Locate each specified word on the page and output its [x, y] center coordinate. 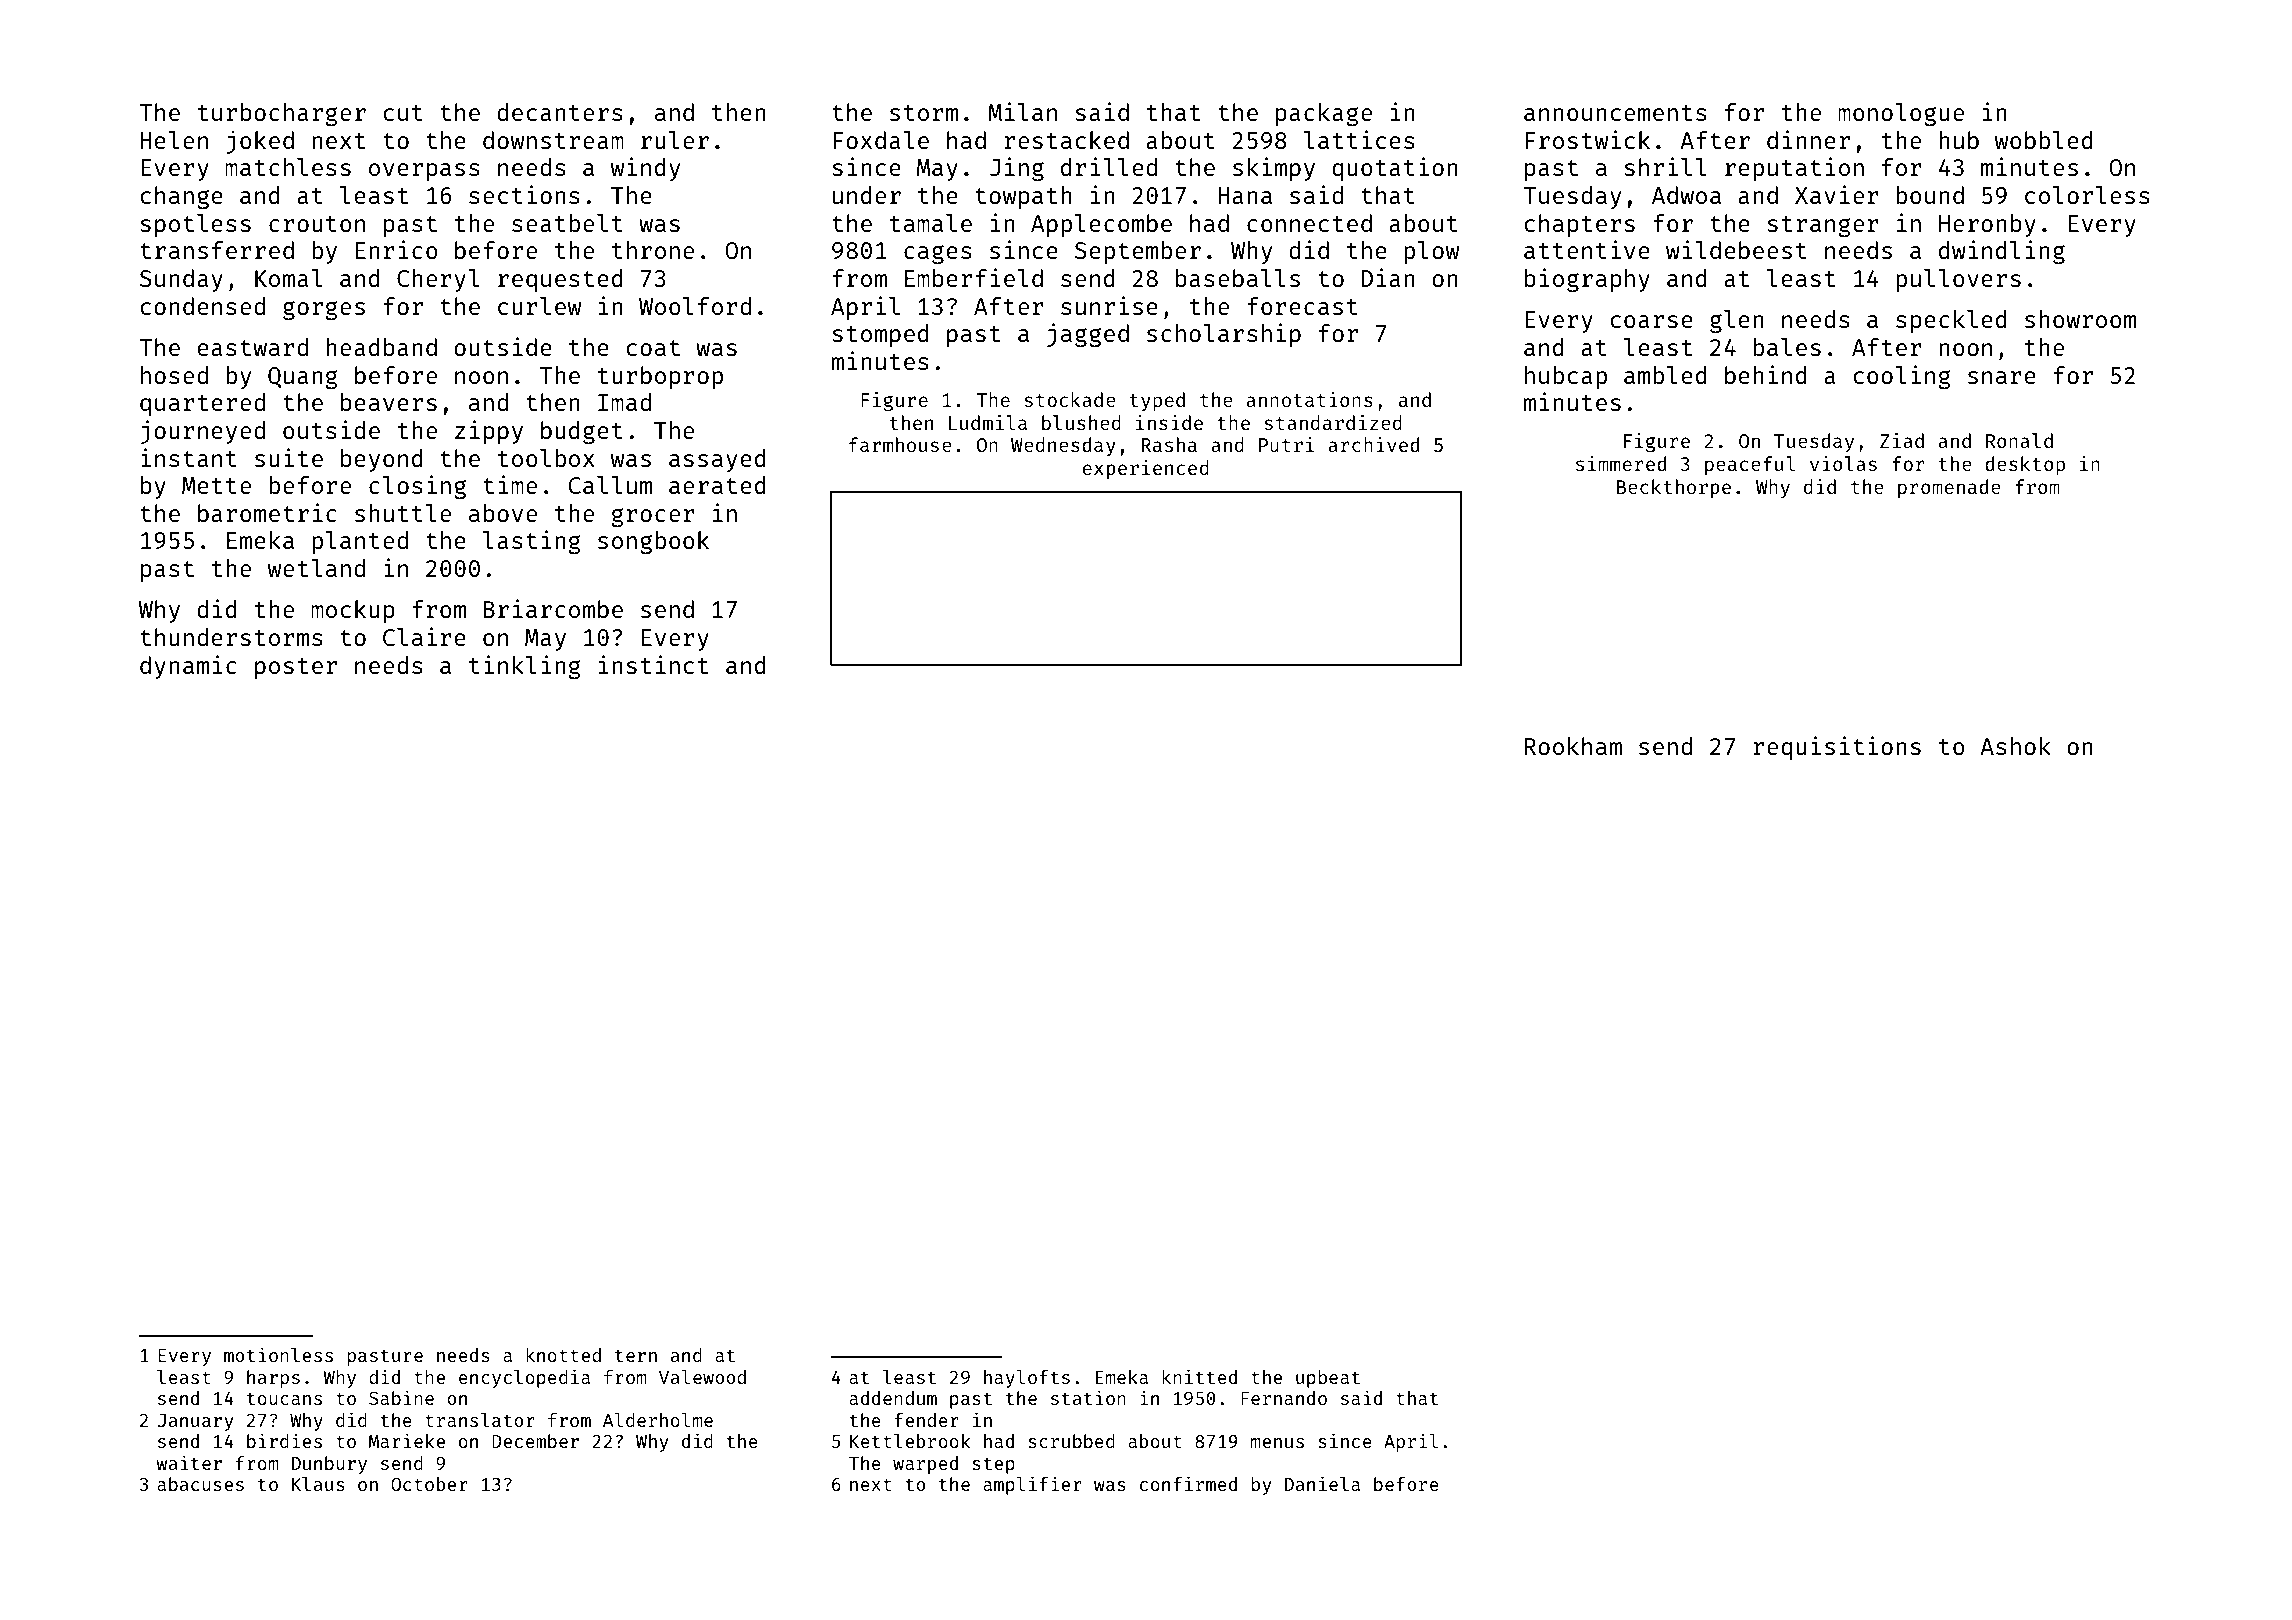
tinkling [525, 667]
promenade [1949, 488]
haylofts [1027, 1379]
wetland [316, 568]
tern [636, 1356]
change [182, 197]
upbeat [1328, 1379]
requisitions [1837, 748]
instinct [653, 664]
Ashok [2015, 746]
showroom [2080, 319]
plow [1431, 252]
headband [381, 347]
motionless [278, 1354]
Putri [1286, 444]
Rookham [1573, 746]
